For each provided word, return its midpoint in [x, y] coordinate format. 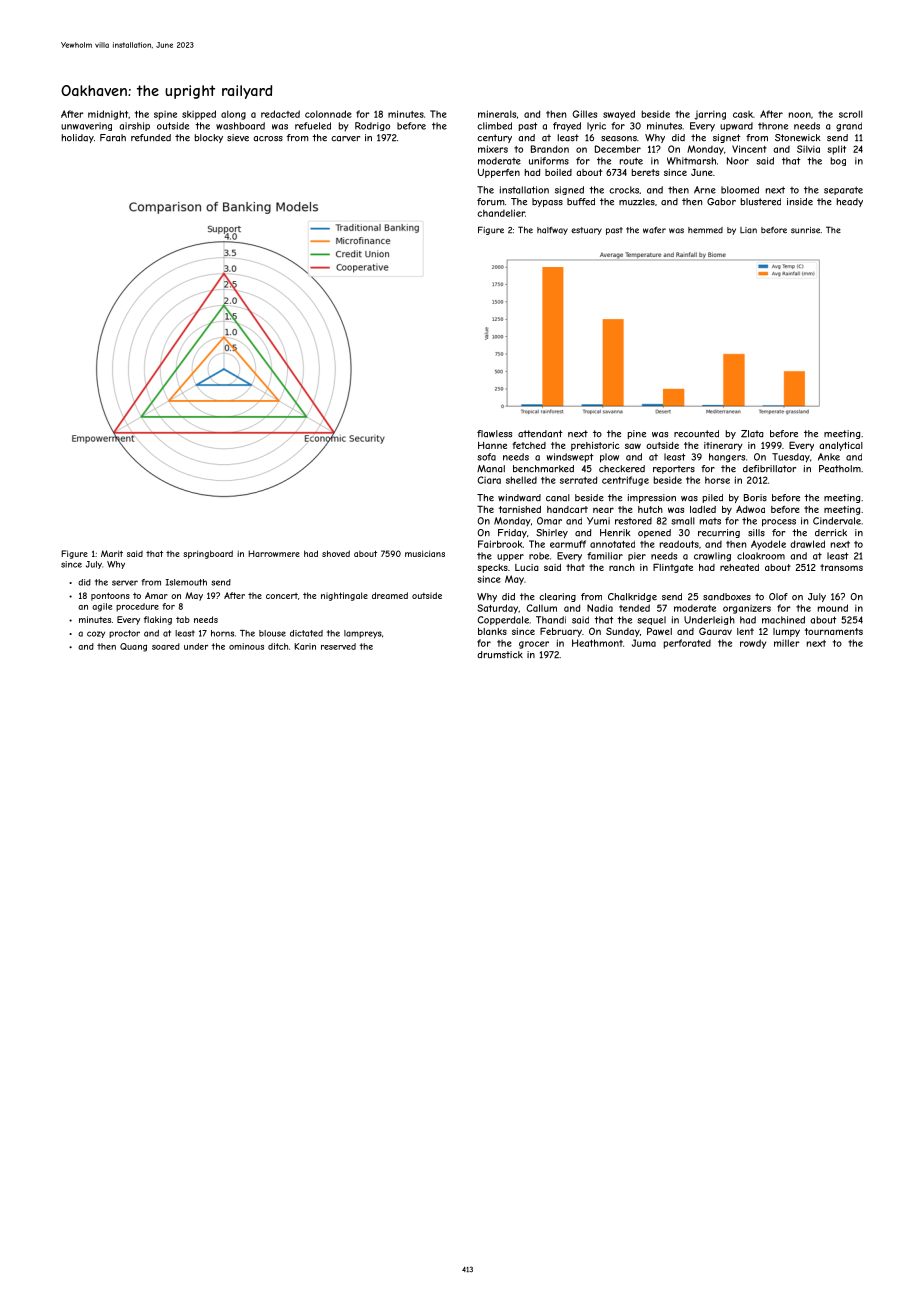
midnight [108, 115]
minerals [497, 114]
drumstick [500, 655]
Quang [133, 647]
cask [743, 114]
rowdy [753, 644]
